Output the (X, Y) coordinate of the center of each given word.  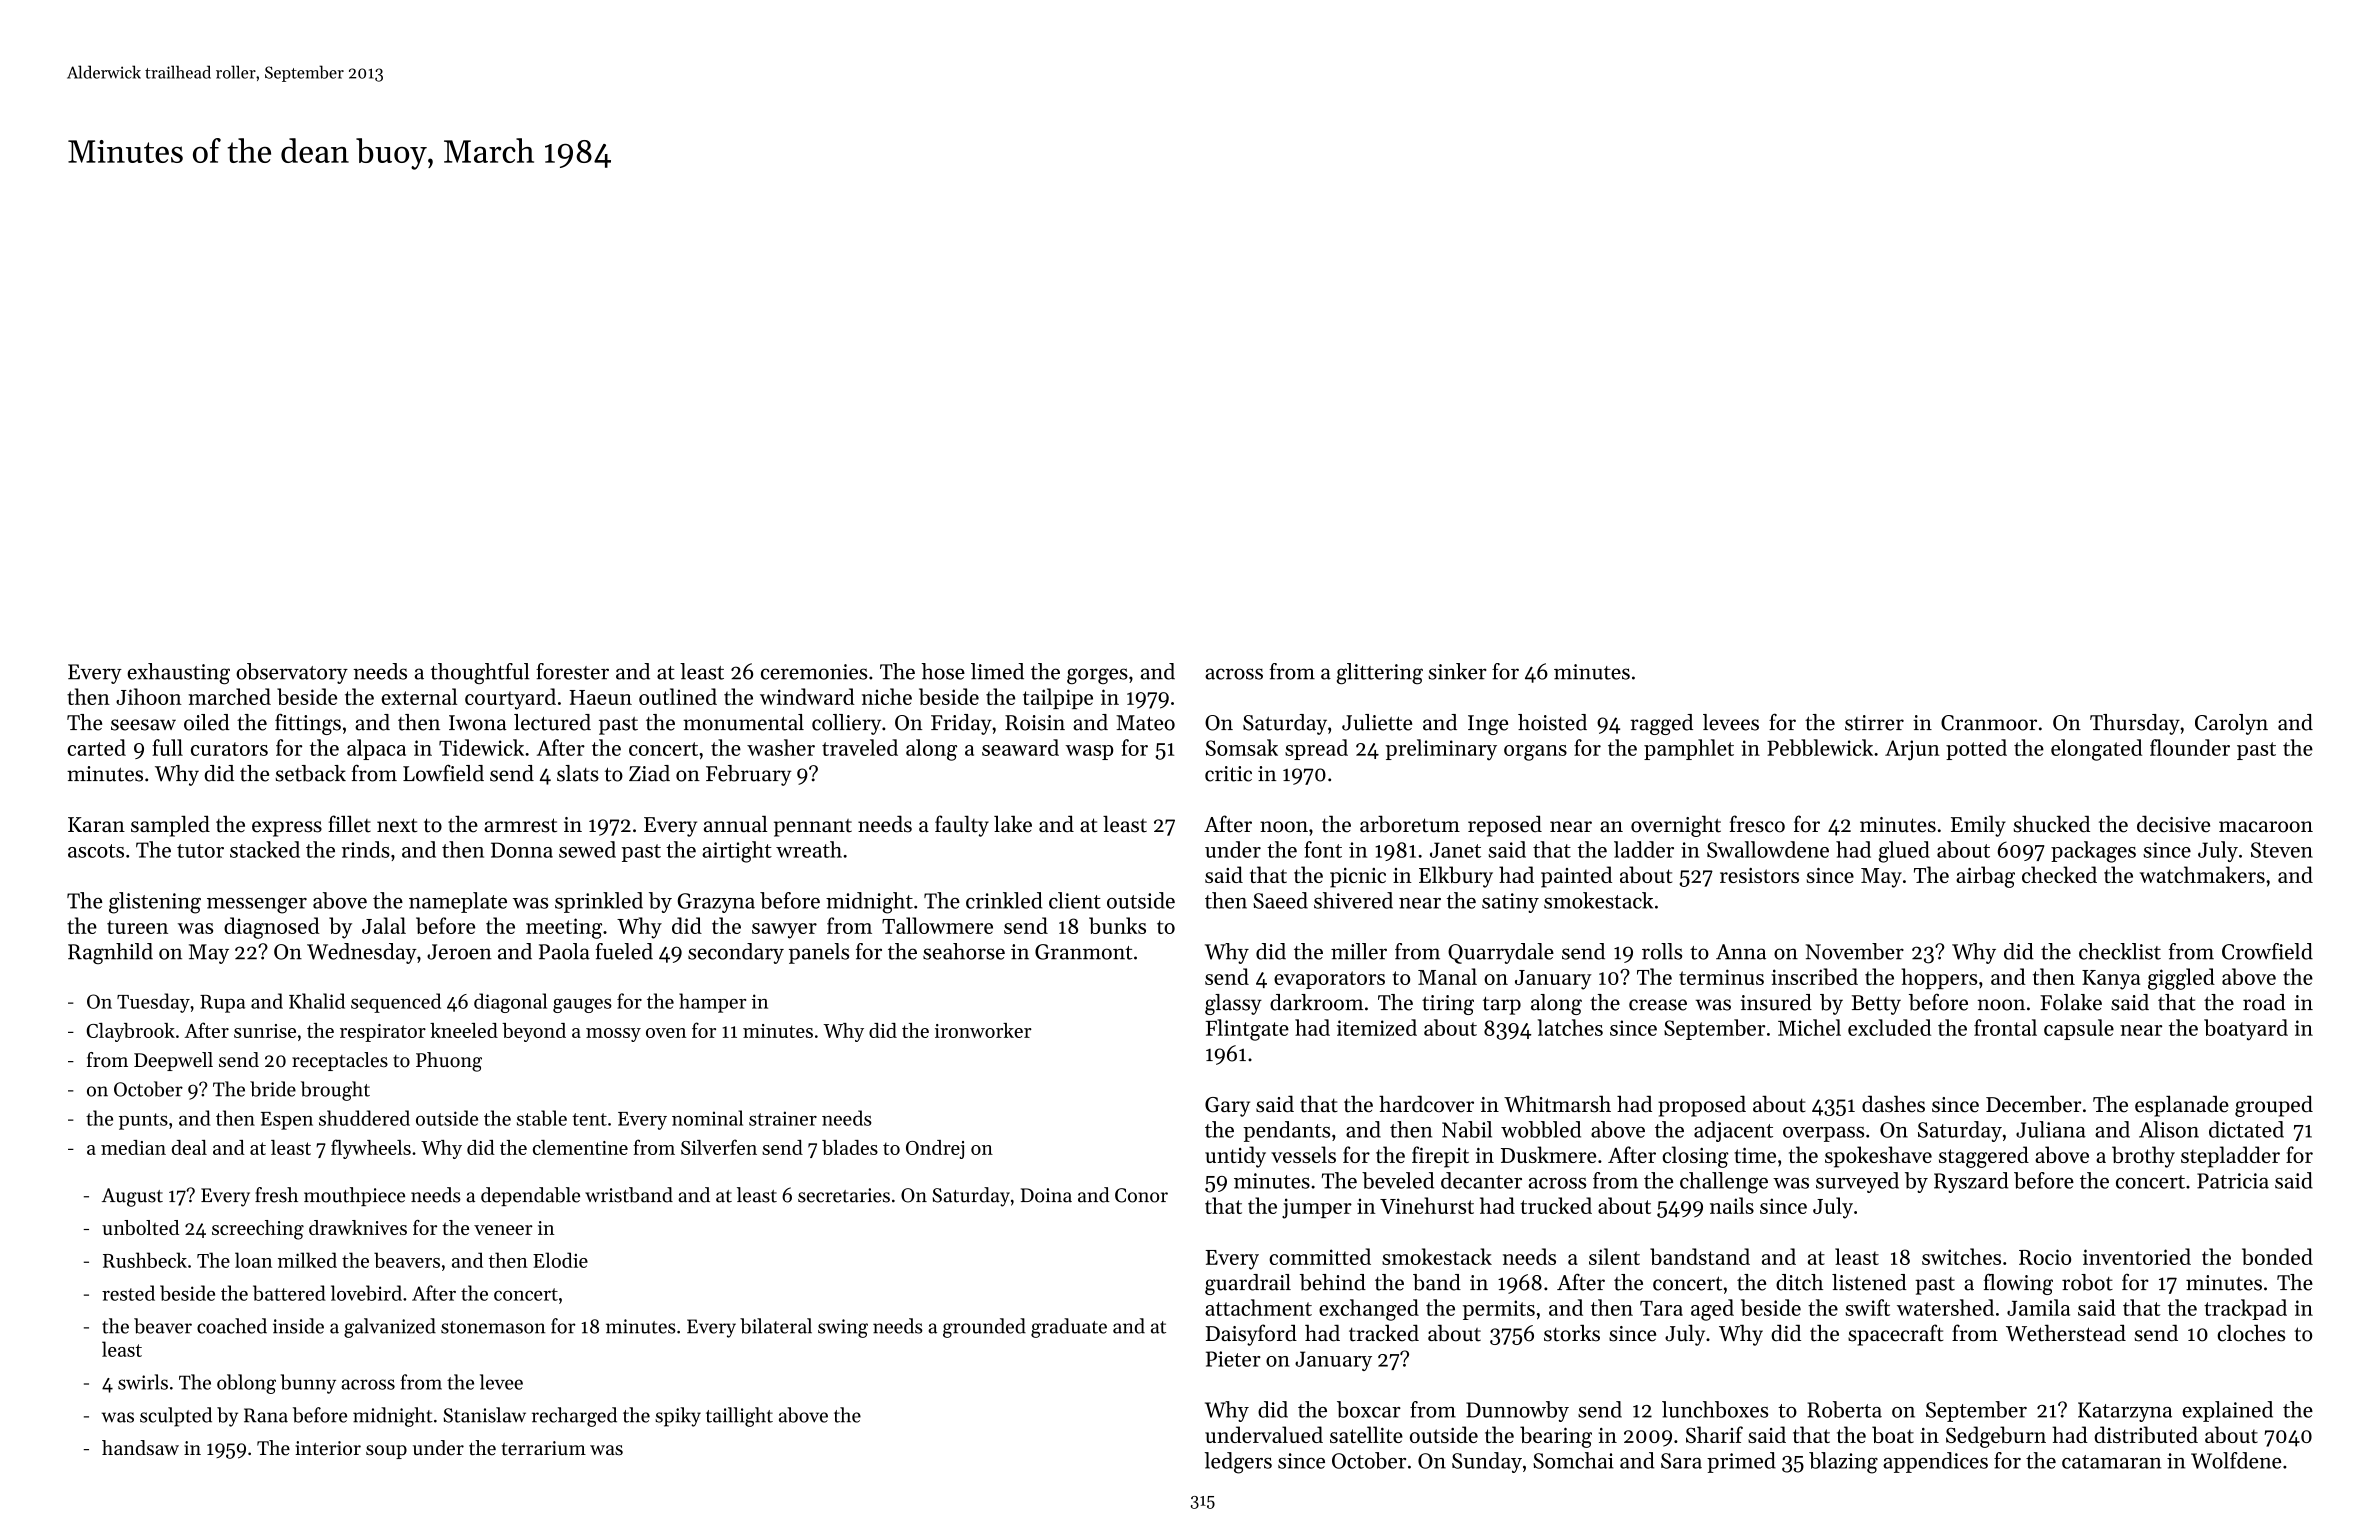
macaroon (2266, 827)
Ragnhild (110, 953)
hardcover (1426, 1104)
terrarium (544, 1448)
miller (1359, 951)
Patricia (2233, 1181)
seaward (1020, 747)
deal (189, 1147)
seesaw (143, 725)
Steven (2282, 850)
